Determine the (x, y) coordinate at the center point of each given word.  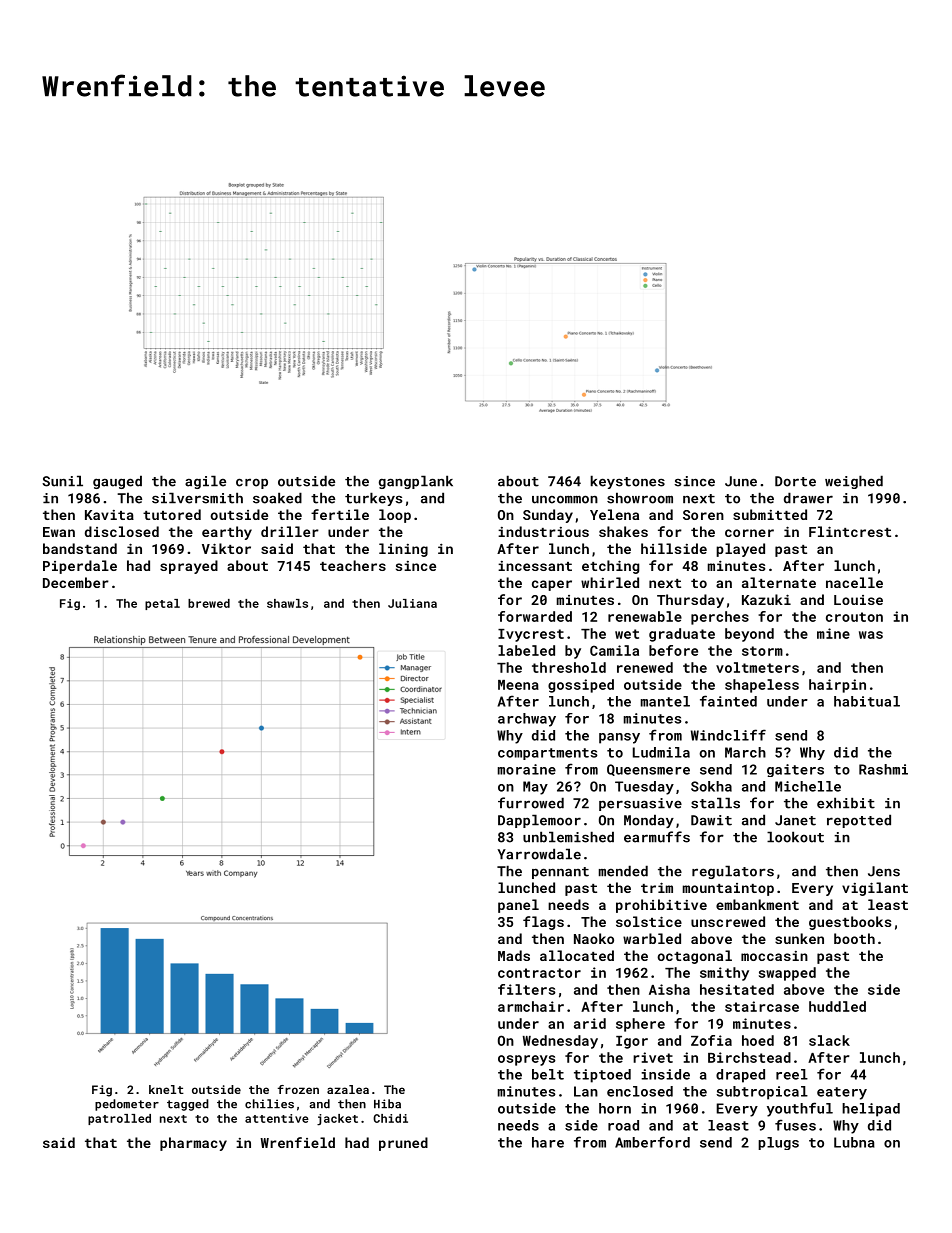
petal (162, 604)
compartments (548, 754)
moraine (527, 769)
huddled (837, 1006)
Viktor (226, 548)
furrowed (531, 803)
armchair (531, 1006)
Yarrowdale (539, 854)
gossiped (581, 686)
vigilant (875, 889)
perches (720, 618)
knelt (166, 1089)
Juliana (412, 603)
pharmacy (193, 1144)
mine (833, 633)
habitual (867, 701)
